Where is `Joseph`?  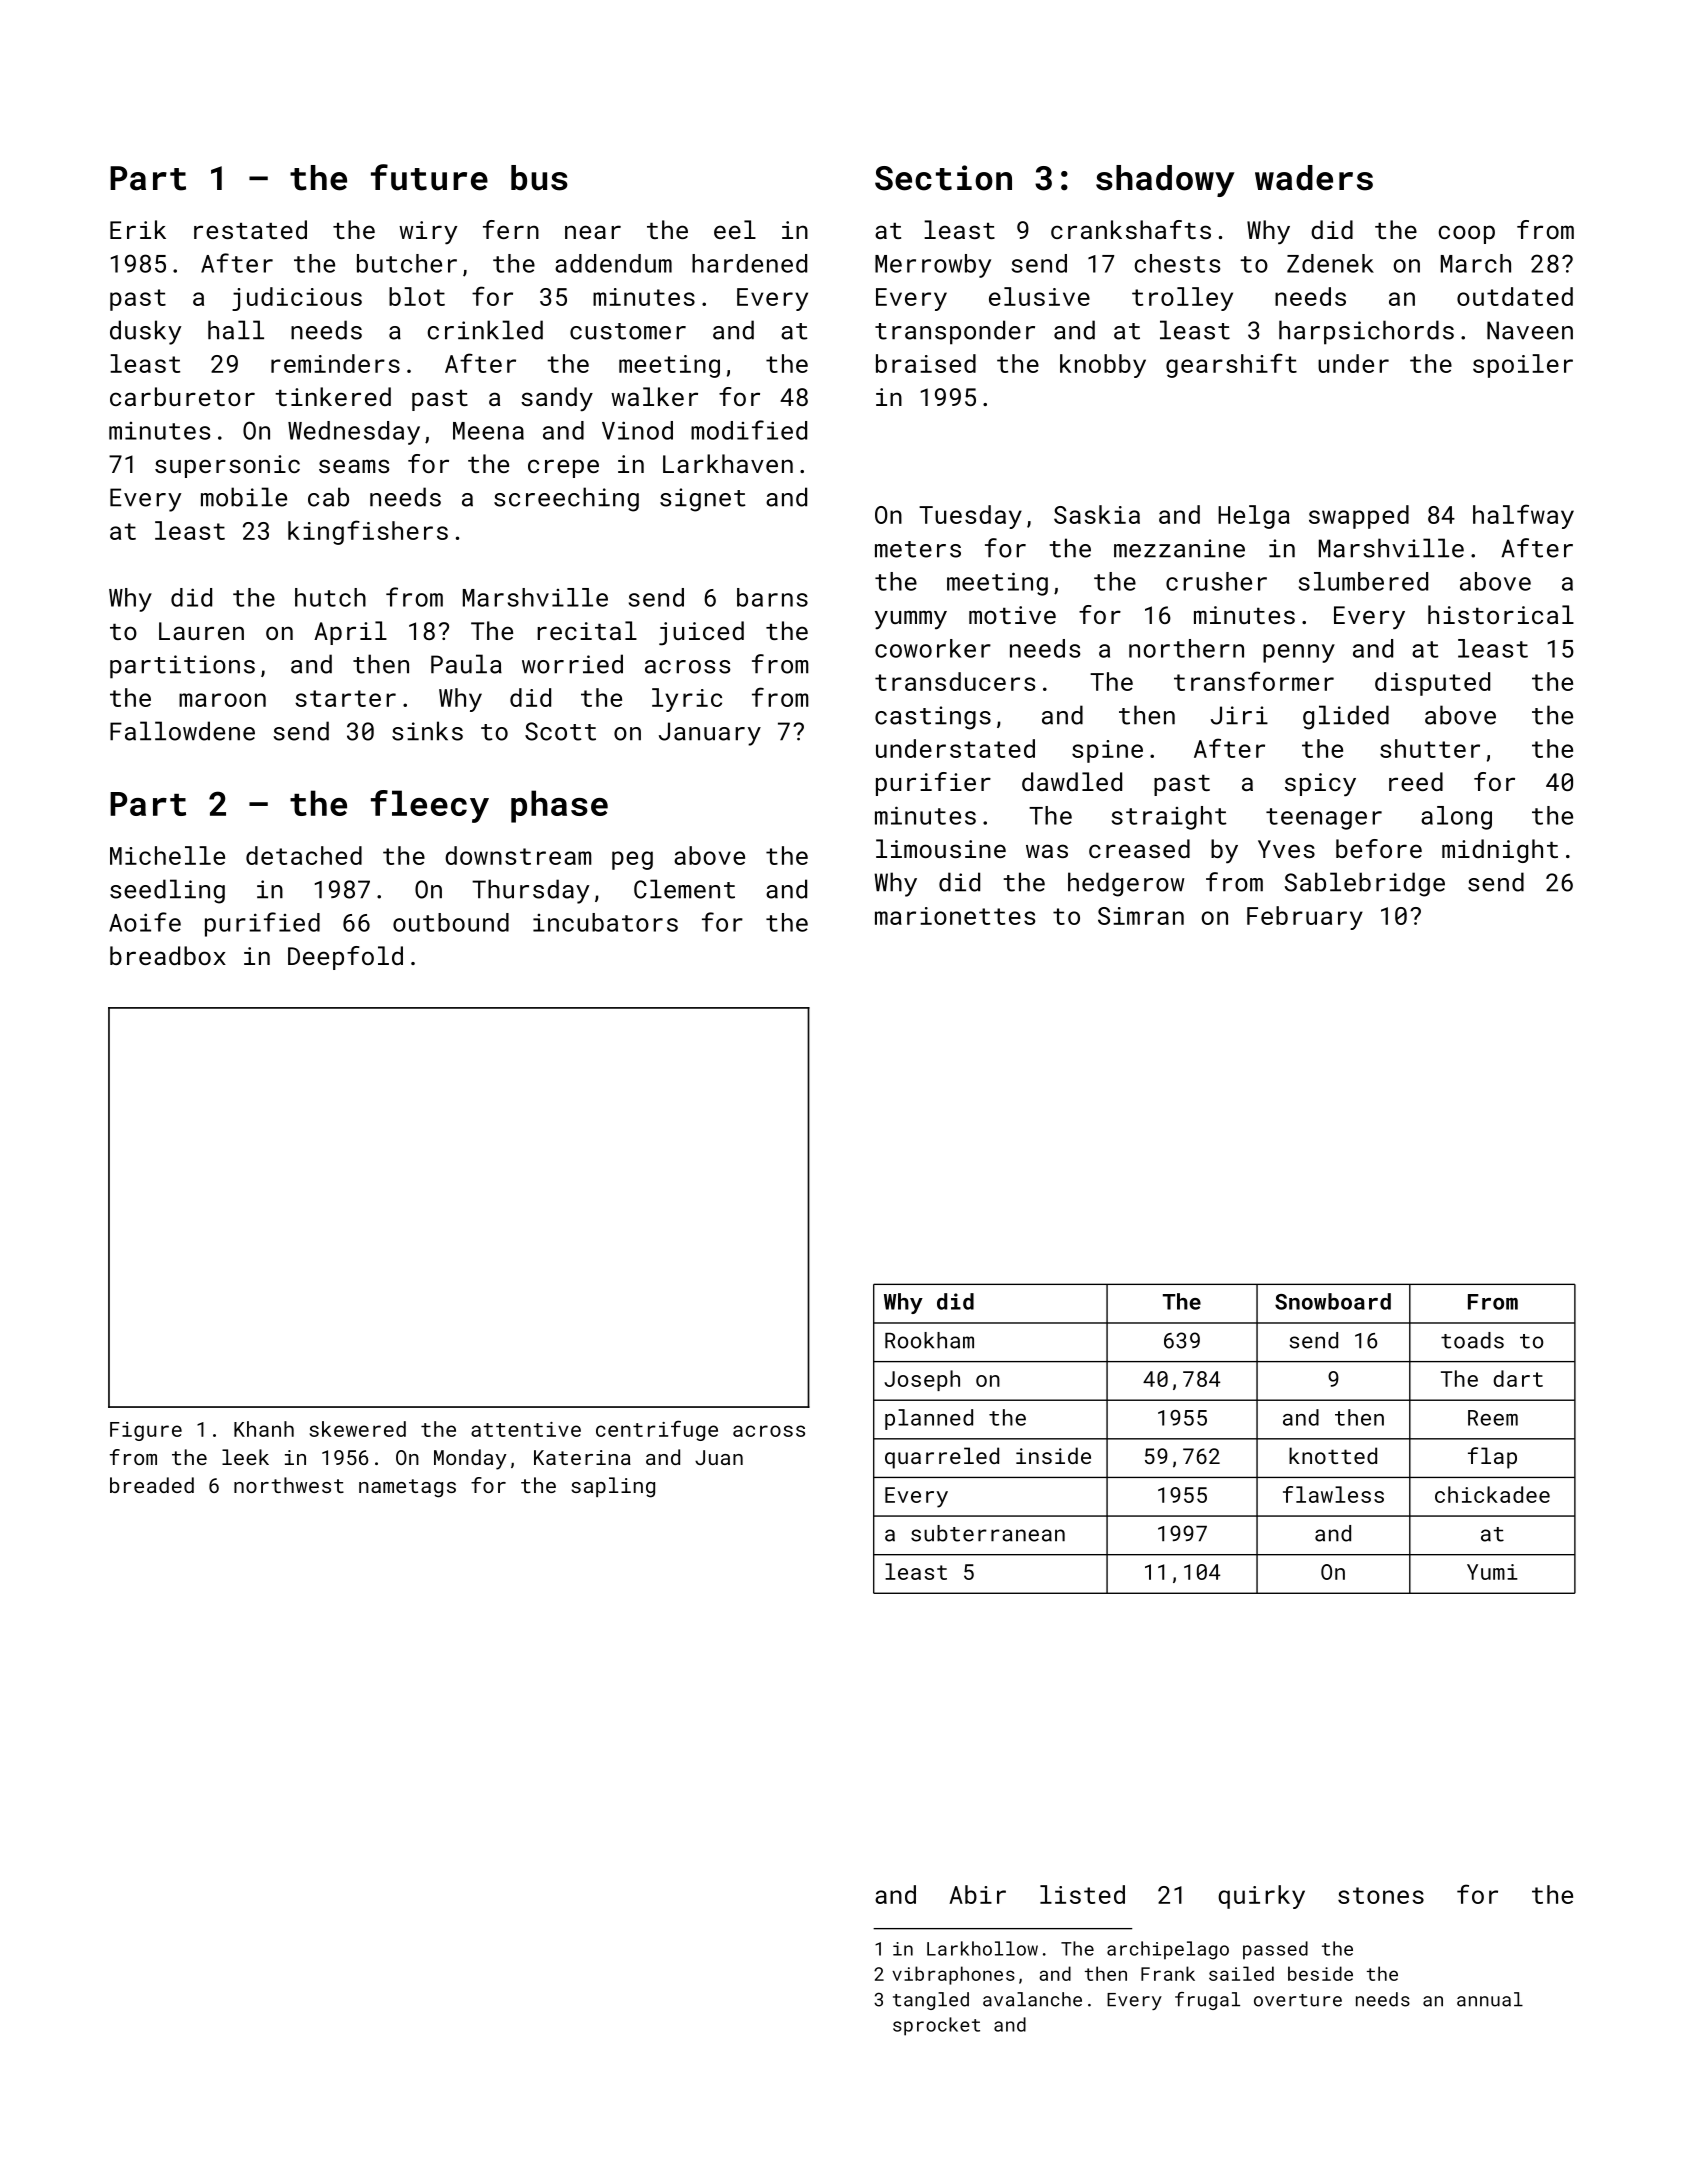
Joseph is located at coordinates (922, 1380).
